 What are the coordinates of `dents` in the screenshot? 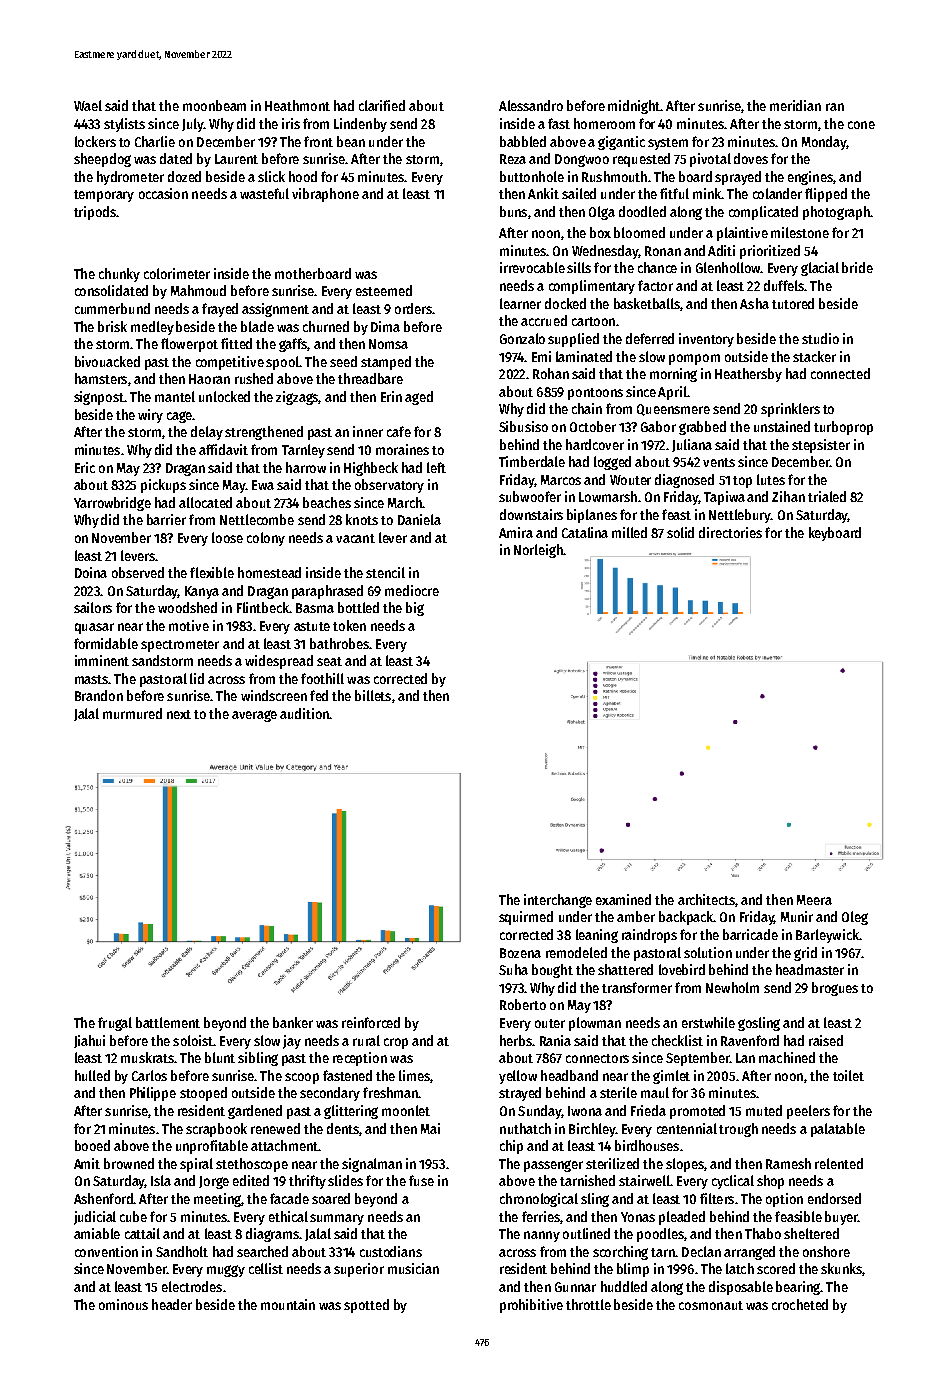 It's located at (343, 1128).
